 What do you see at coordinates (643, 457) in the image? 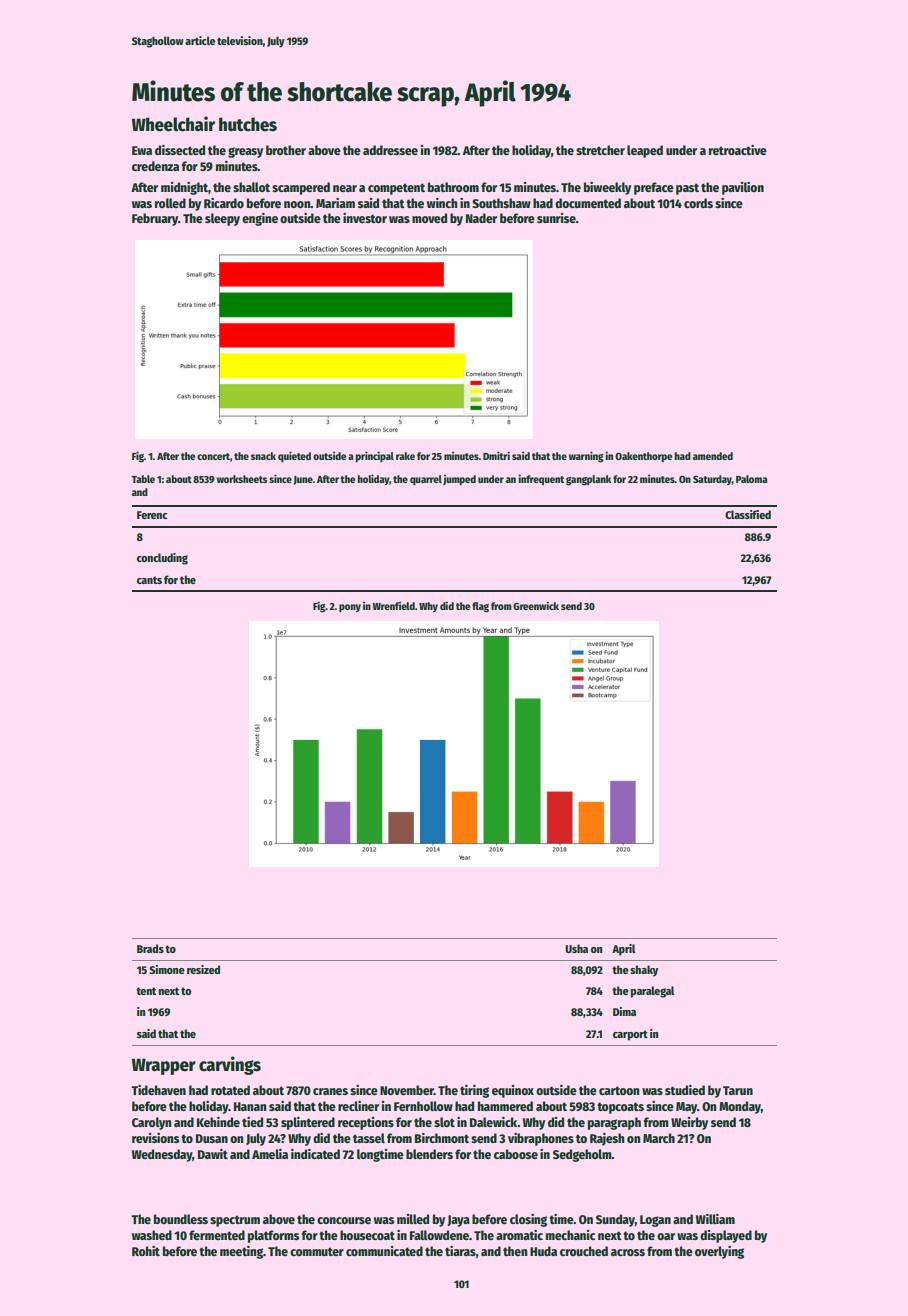
I see `Oakenthorpe` at bounding box center [643, 457].
